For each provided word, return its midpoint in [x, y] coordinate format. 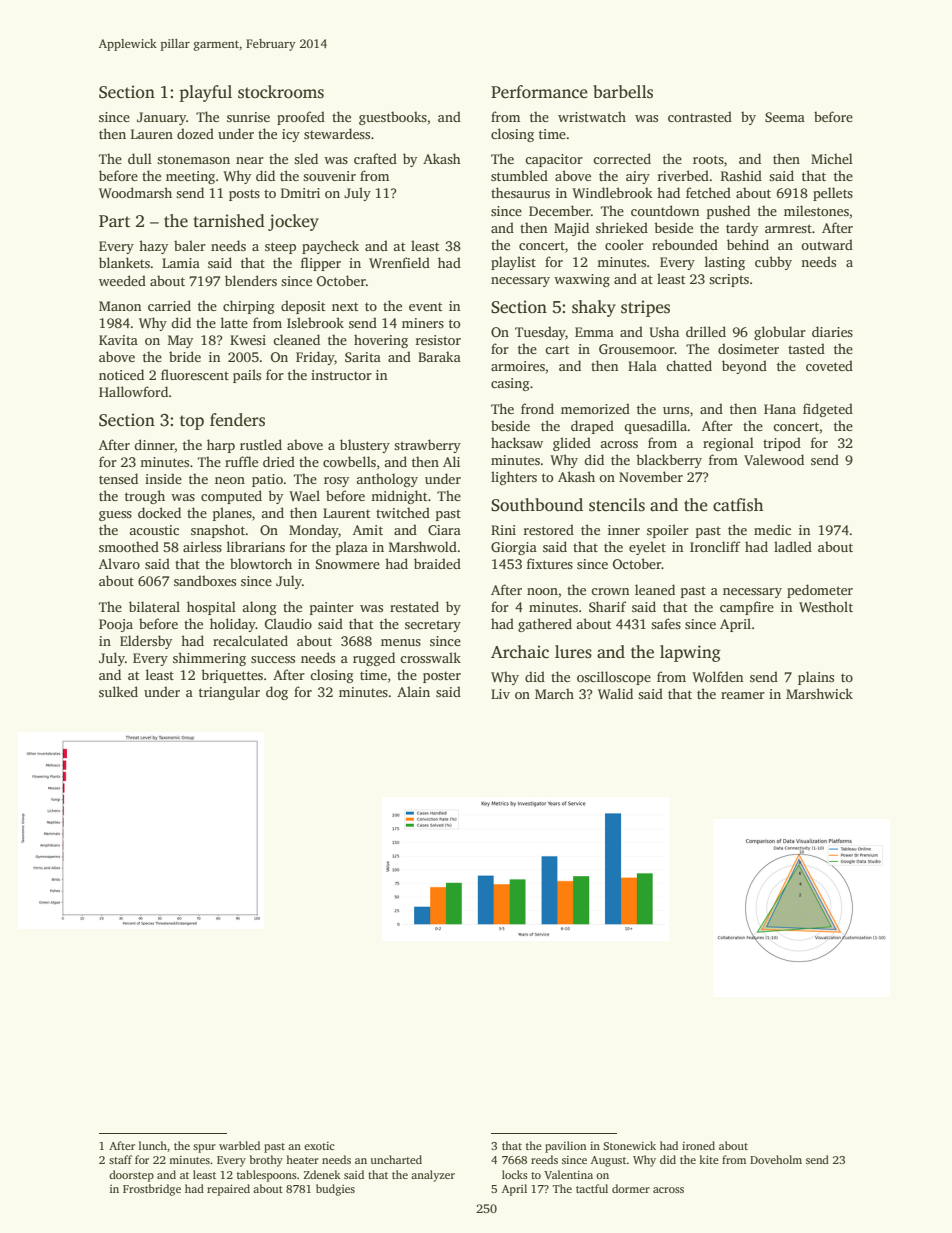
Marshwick [819, 693]
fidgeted [828, 410]
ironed [698, 1145]
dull [140, 158]
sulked [118, 691]
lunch [153, 1145]
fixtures [550, 563]
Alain [413, 691]
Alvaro [119, 563]
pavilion [565, 1147]
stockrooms [281, 92]
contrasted [700, 116]
